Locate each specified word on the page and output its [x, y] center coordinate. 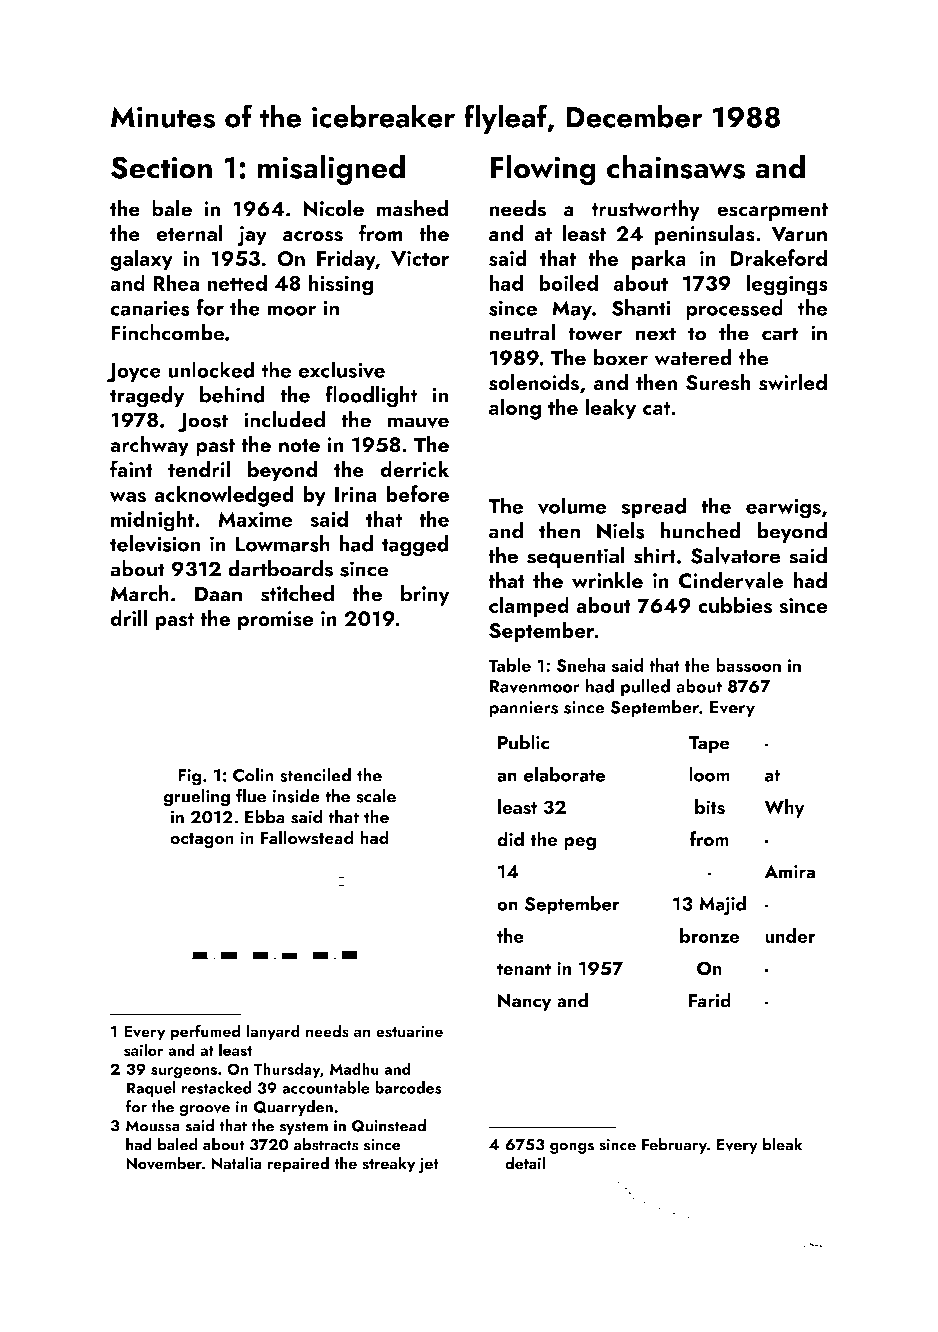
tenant [524, 969]
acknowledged [224, 496]
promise [276, 621]
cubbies [735, 605]
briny [425, 595]
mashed [412, 208]
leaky [610, 409]
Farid [710, 1000]
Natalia [237, 1163]
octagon [202, 841]
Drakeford [778, 257]
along [515, 409]
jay [252, 236]
